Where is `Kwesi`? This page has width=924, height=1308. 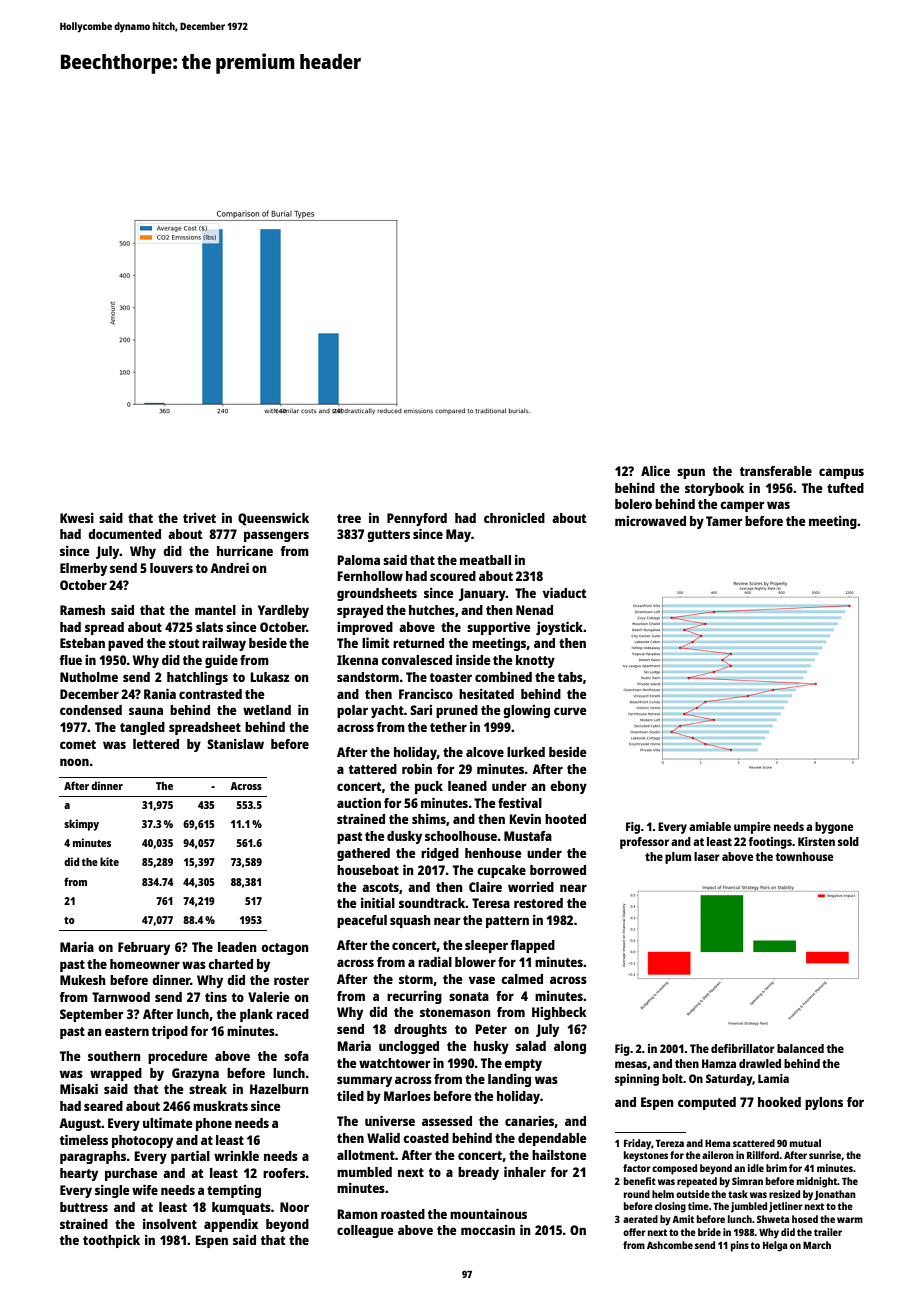 Kwesi is located at coordinates (77, 517).
